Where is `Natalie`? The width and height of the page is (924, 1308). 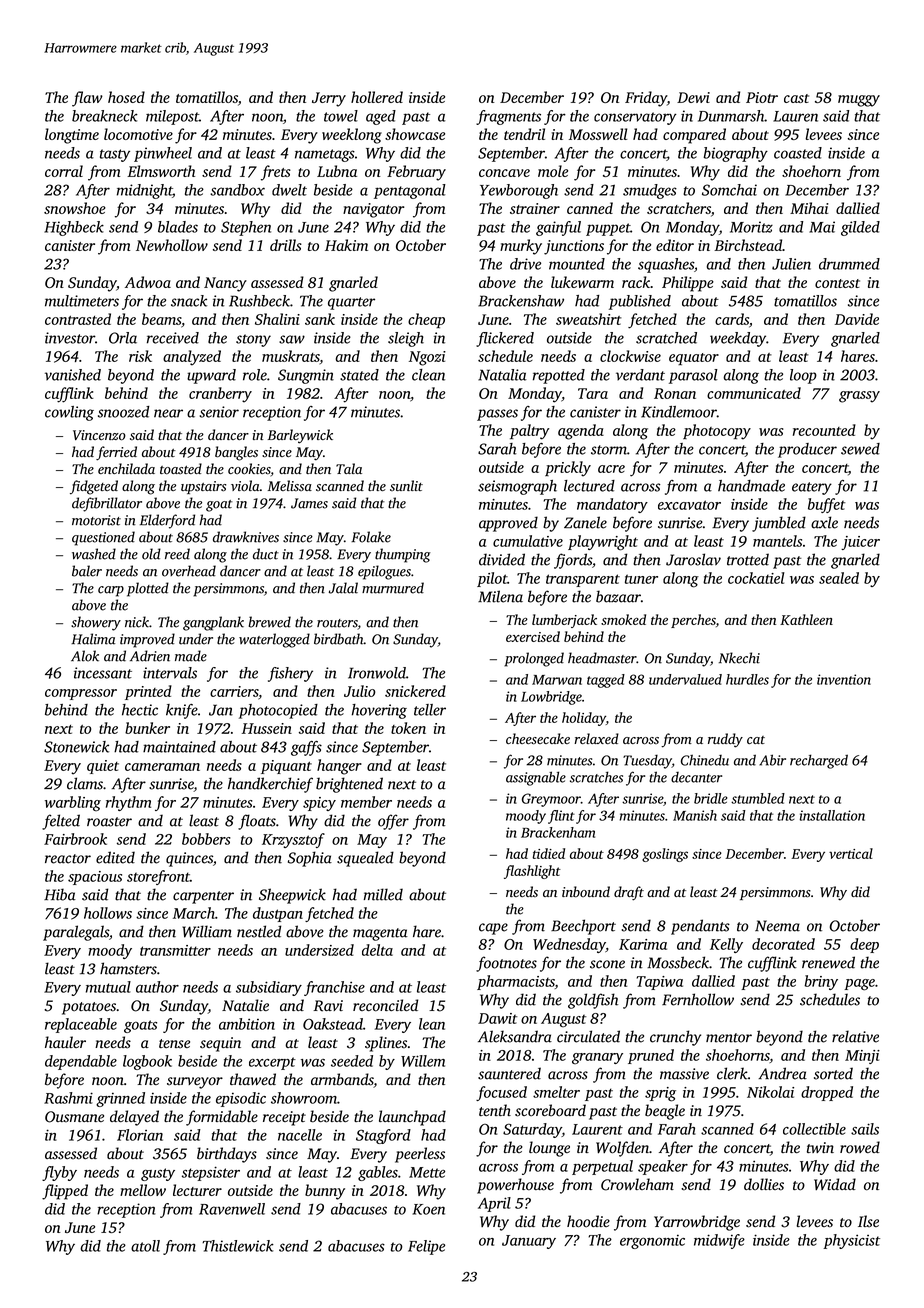 Natalie is located at coordinates (245, 1005).
